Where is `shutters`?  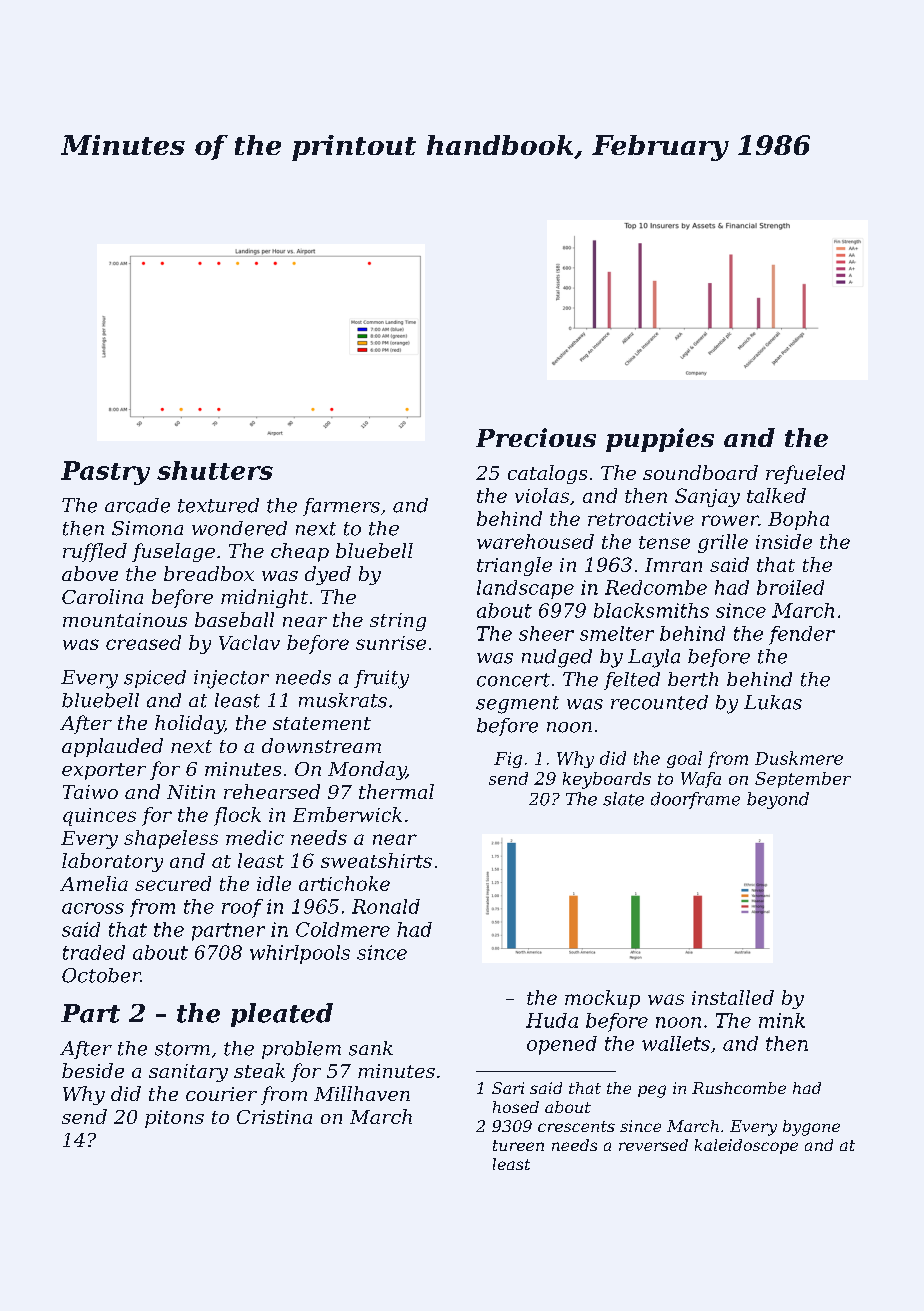
shutters is located at coordinates (215, 470).
